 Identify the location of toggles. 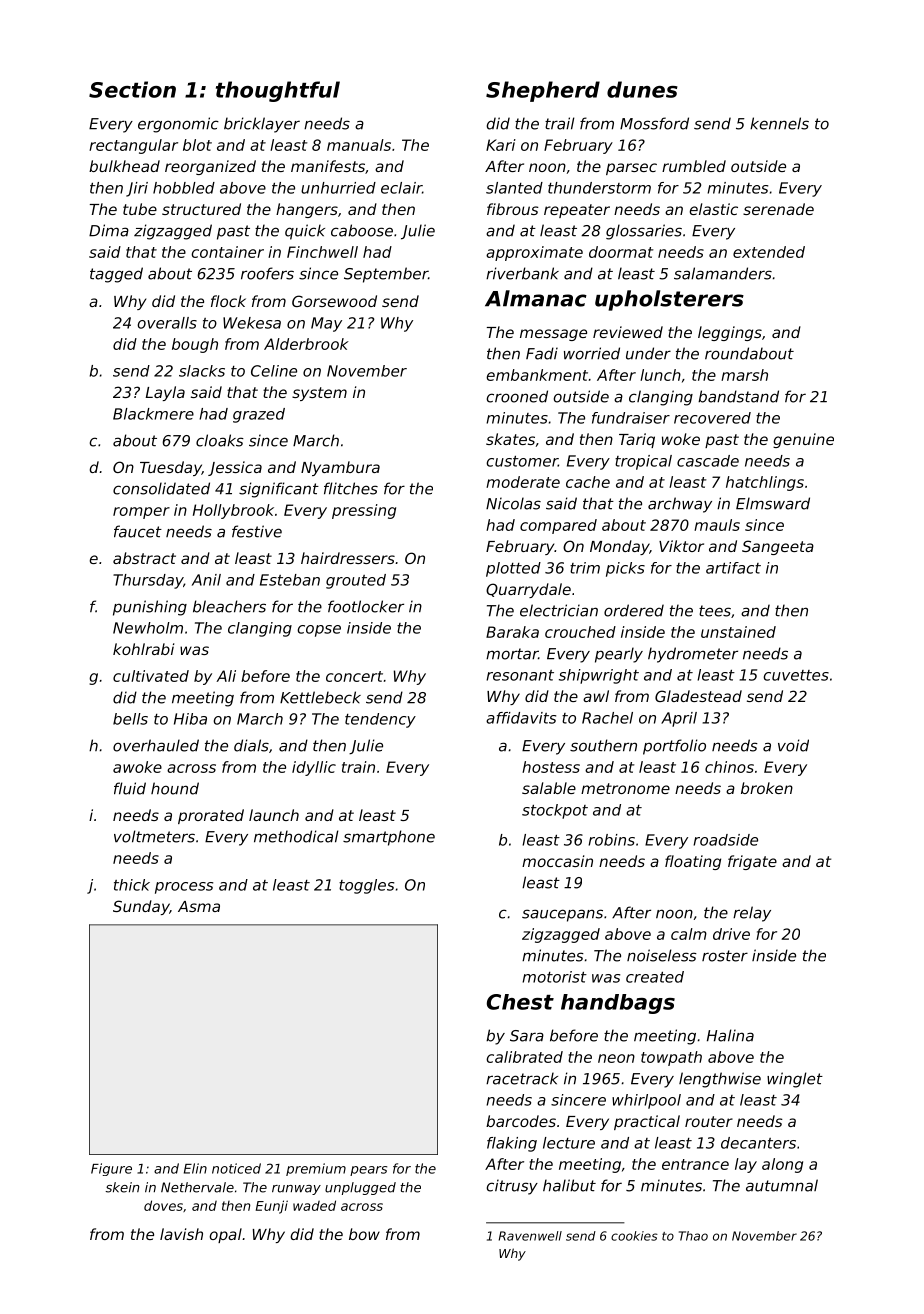
(366, 886).
